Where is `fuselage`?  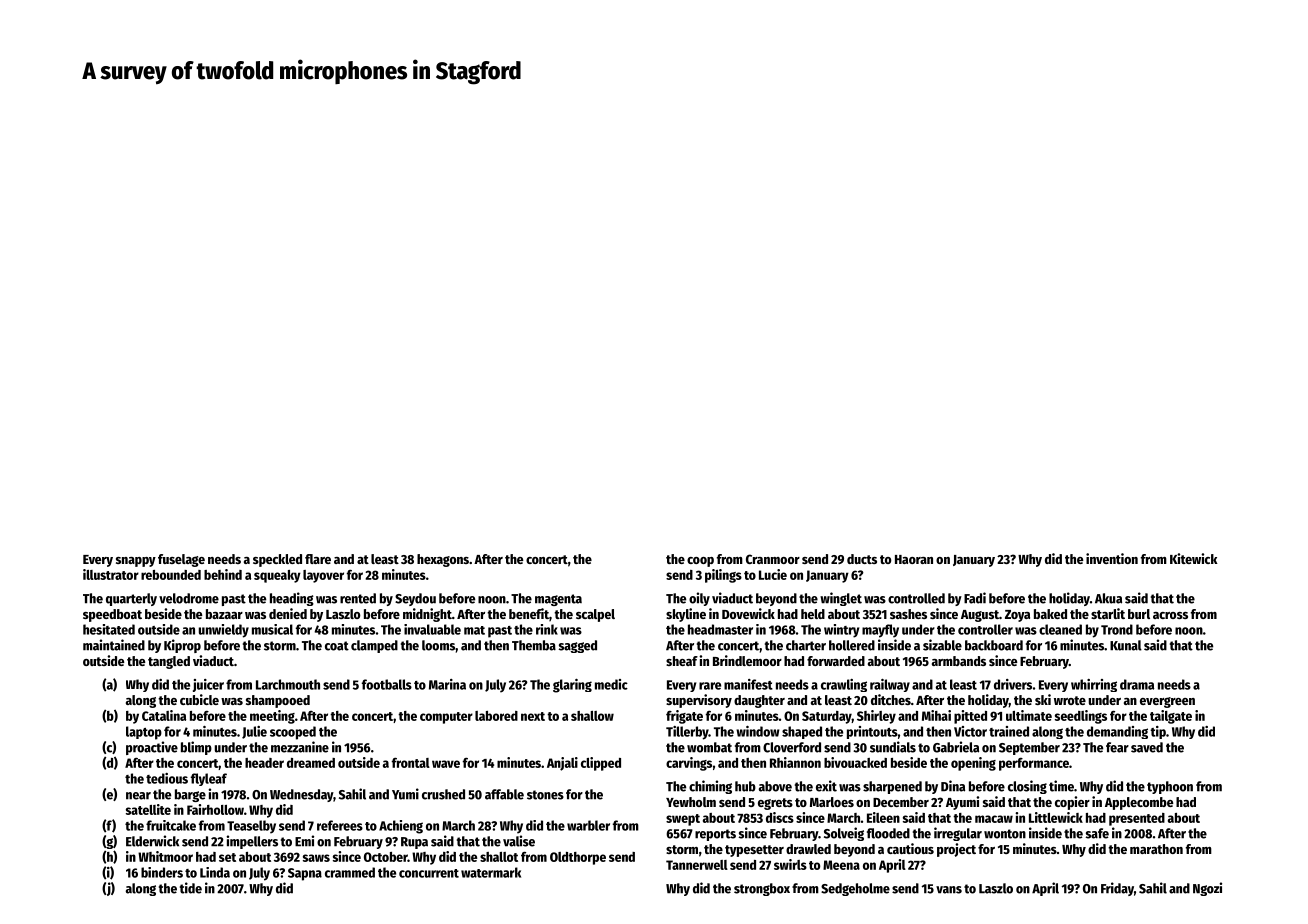 fuselage is located at coordinates (181, 560).
